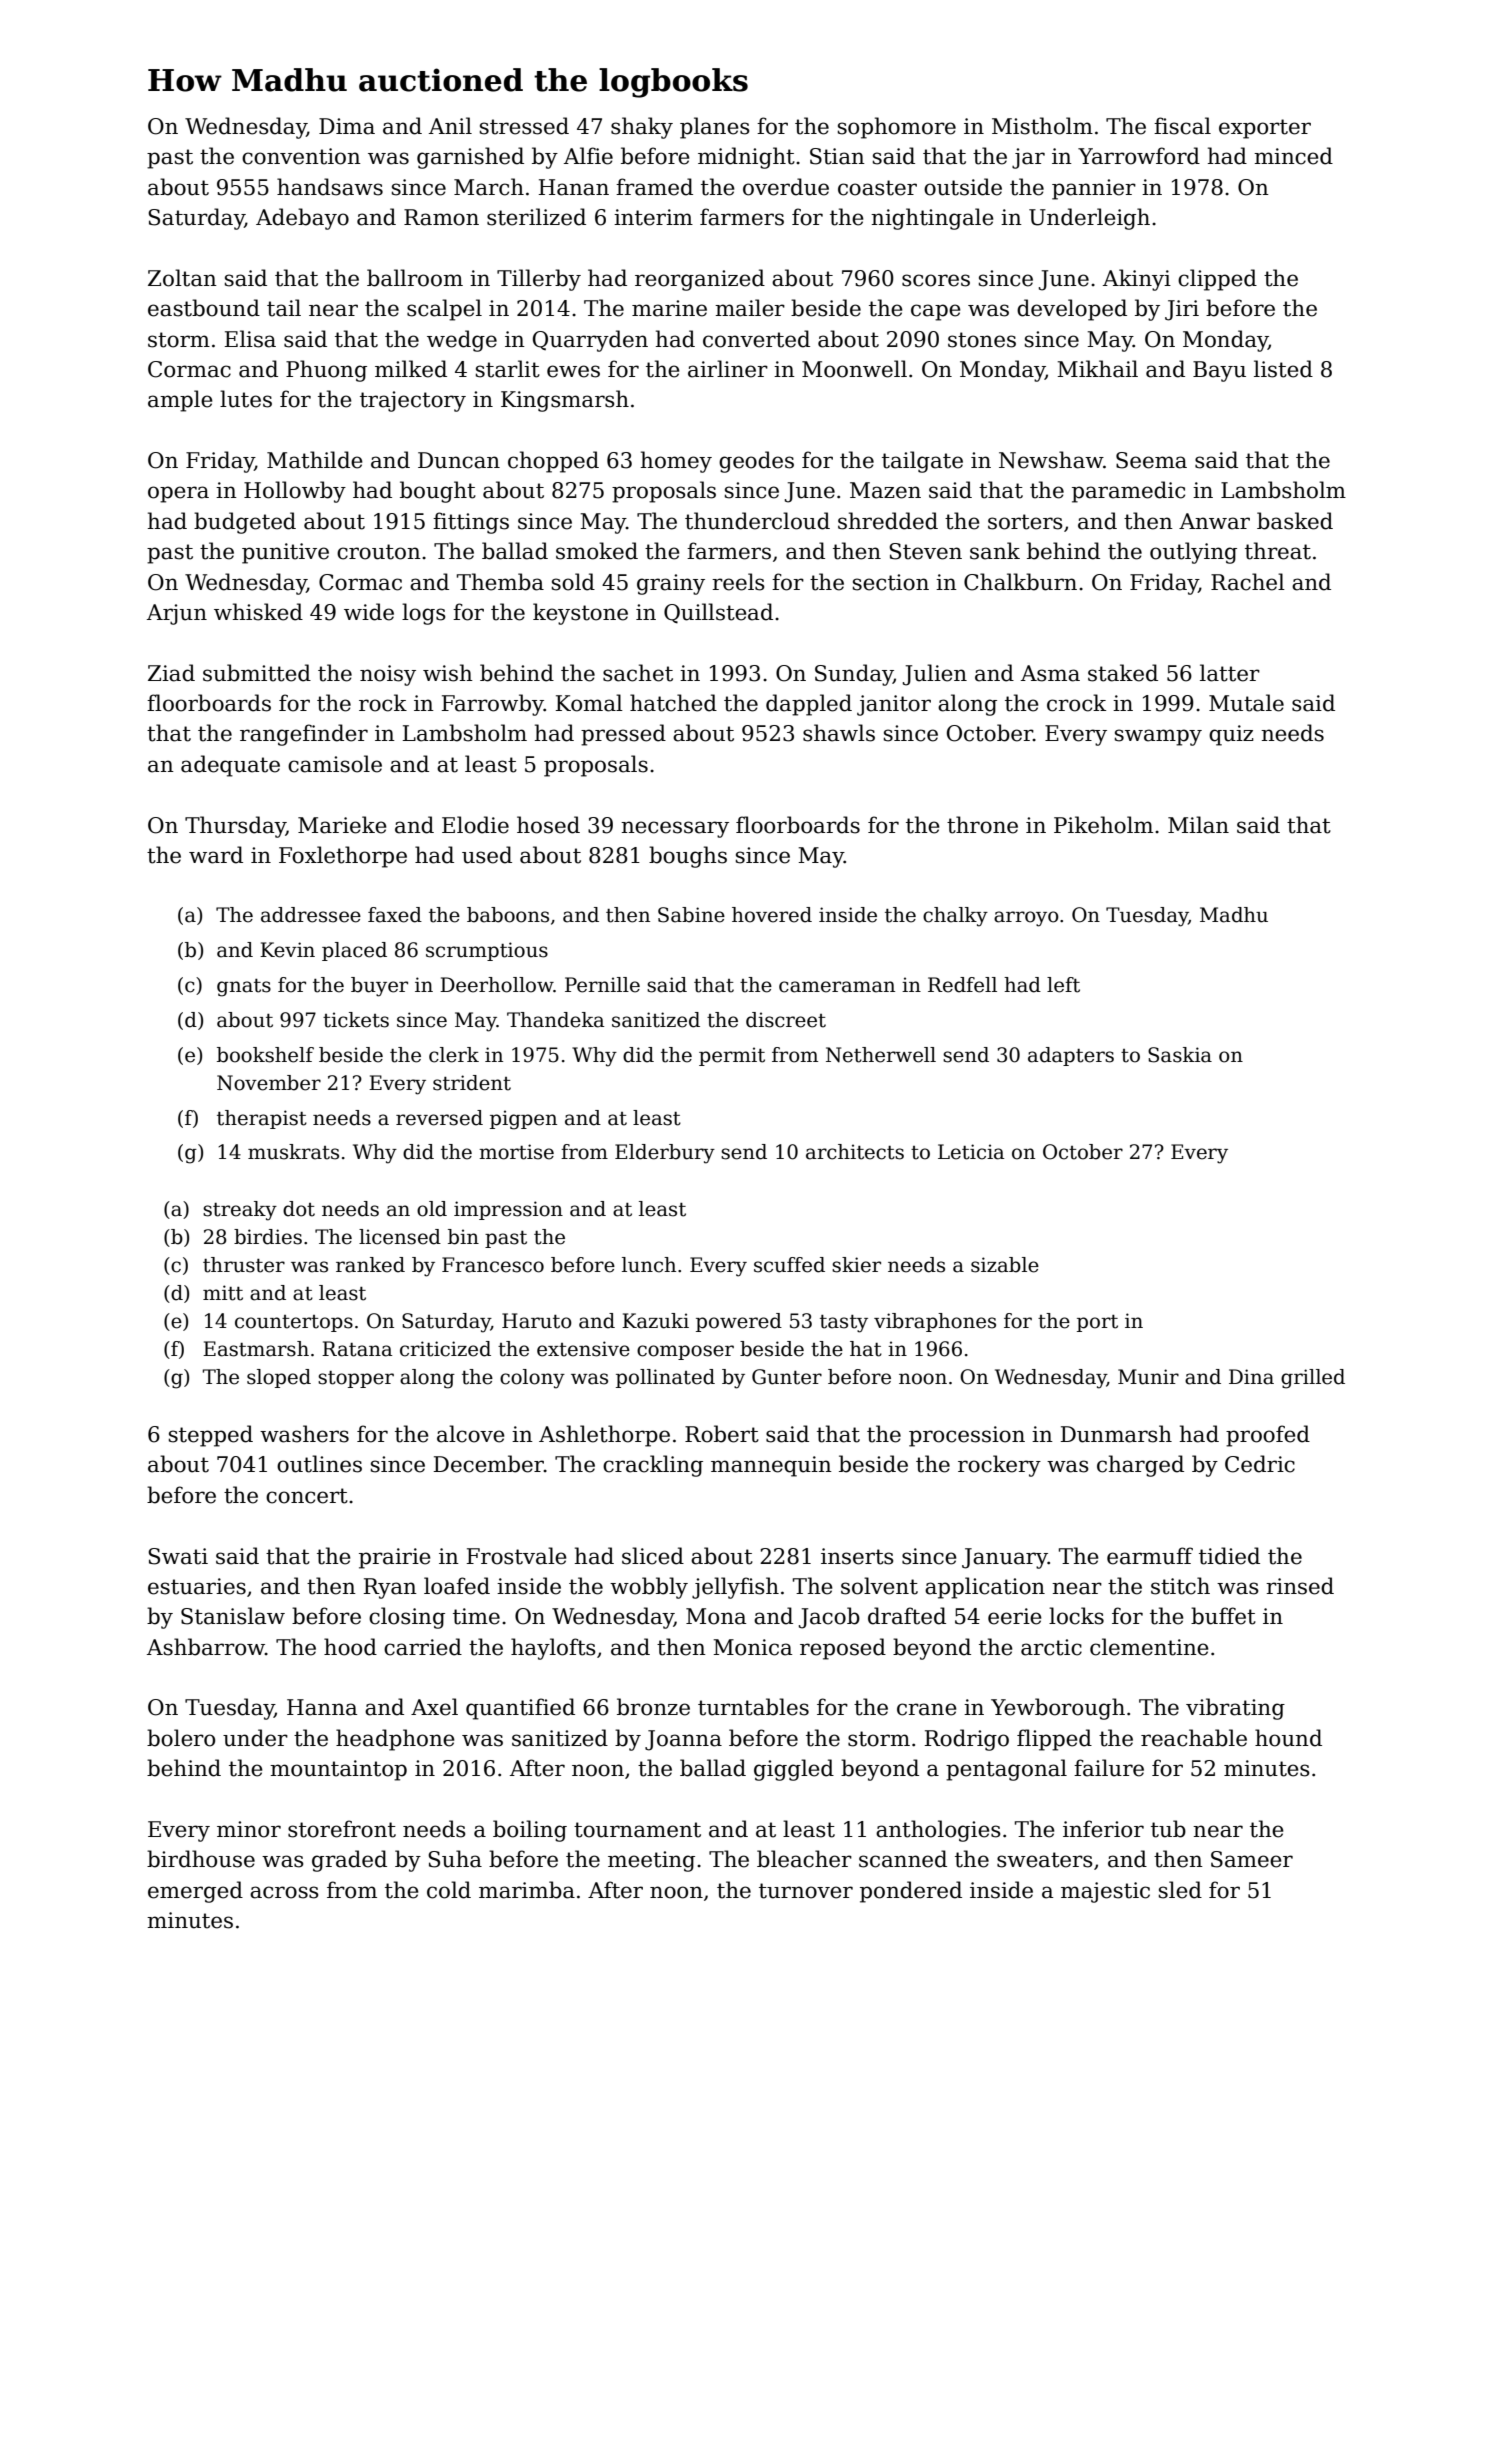 This screenshot has height=2464, width=1496. What do you see at coordinates (195, 1892) in the screenshot?
I see `emerged` at bounding box center [195, 1892].
